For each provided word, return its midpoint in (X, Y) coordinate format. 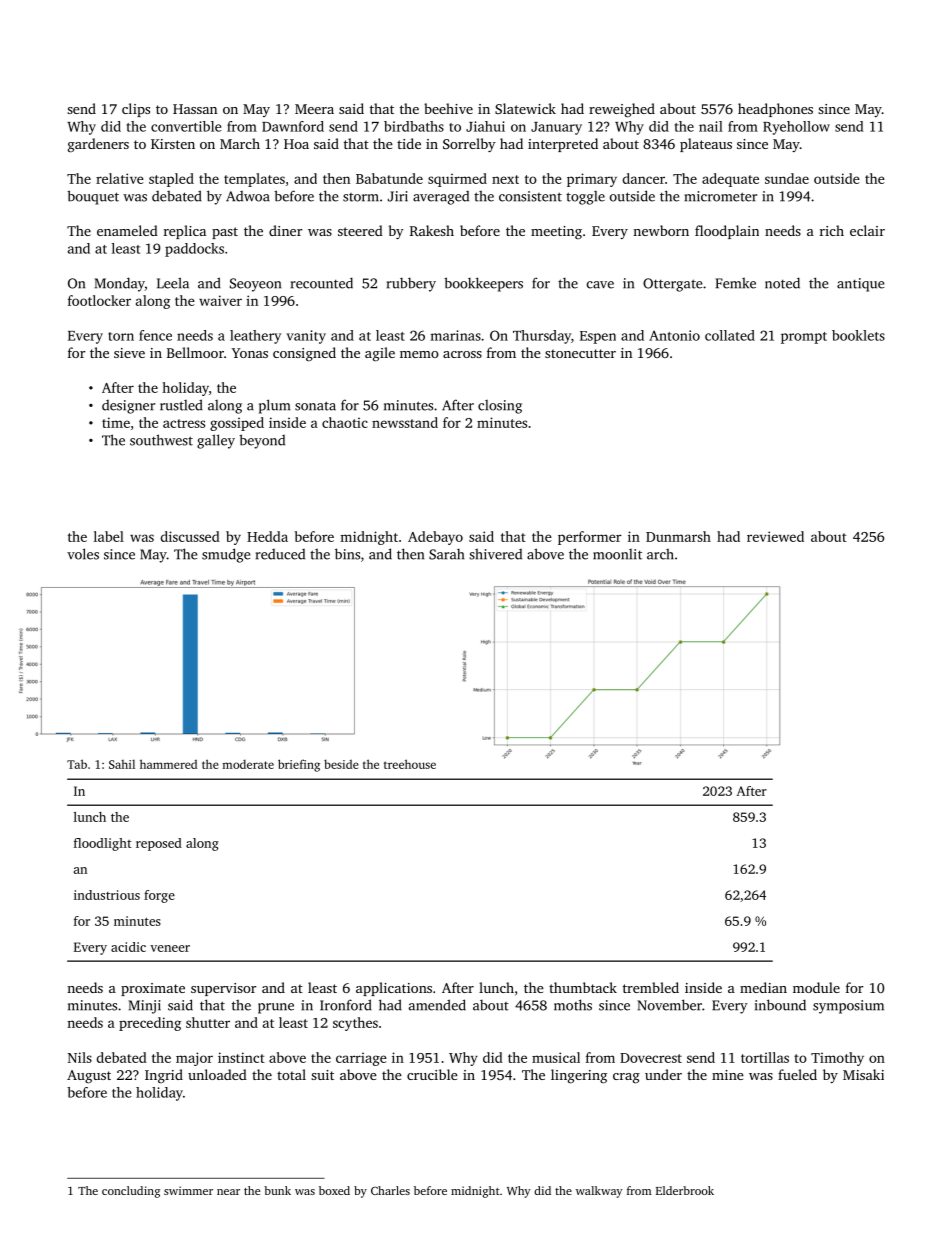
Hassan (195, 109)
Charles (390, 1190)
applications (394, 989)
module (816, 987)
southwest (161, 440)
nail (711, 126)
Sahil (122, 764)
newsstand (405, 422)
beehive (448, 108)
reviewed (775, 536)
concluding (131, 1192)
